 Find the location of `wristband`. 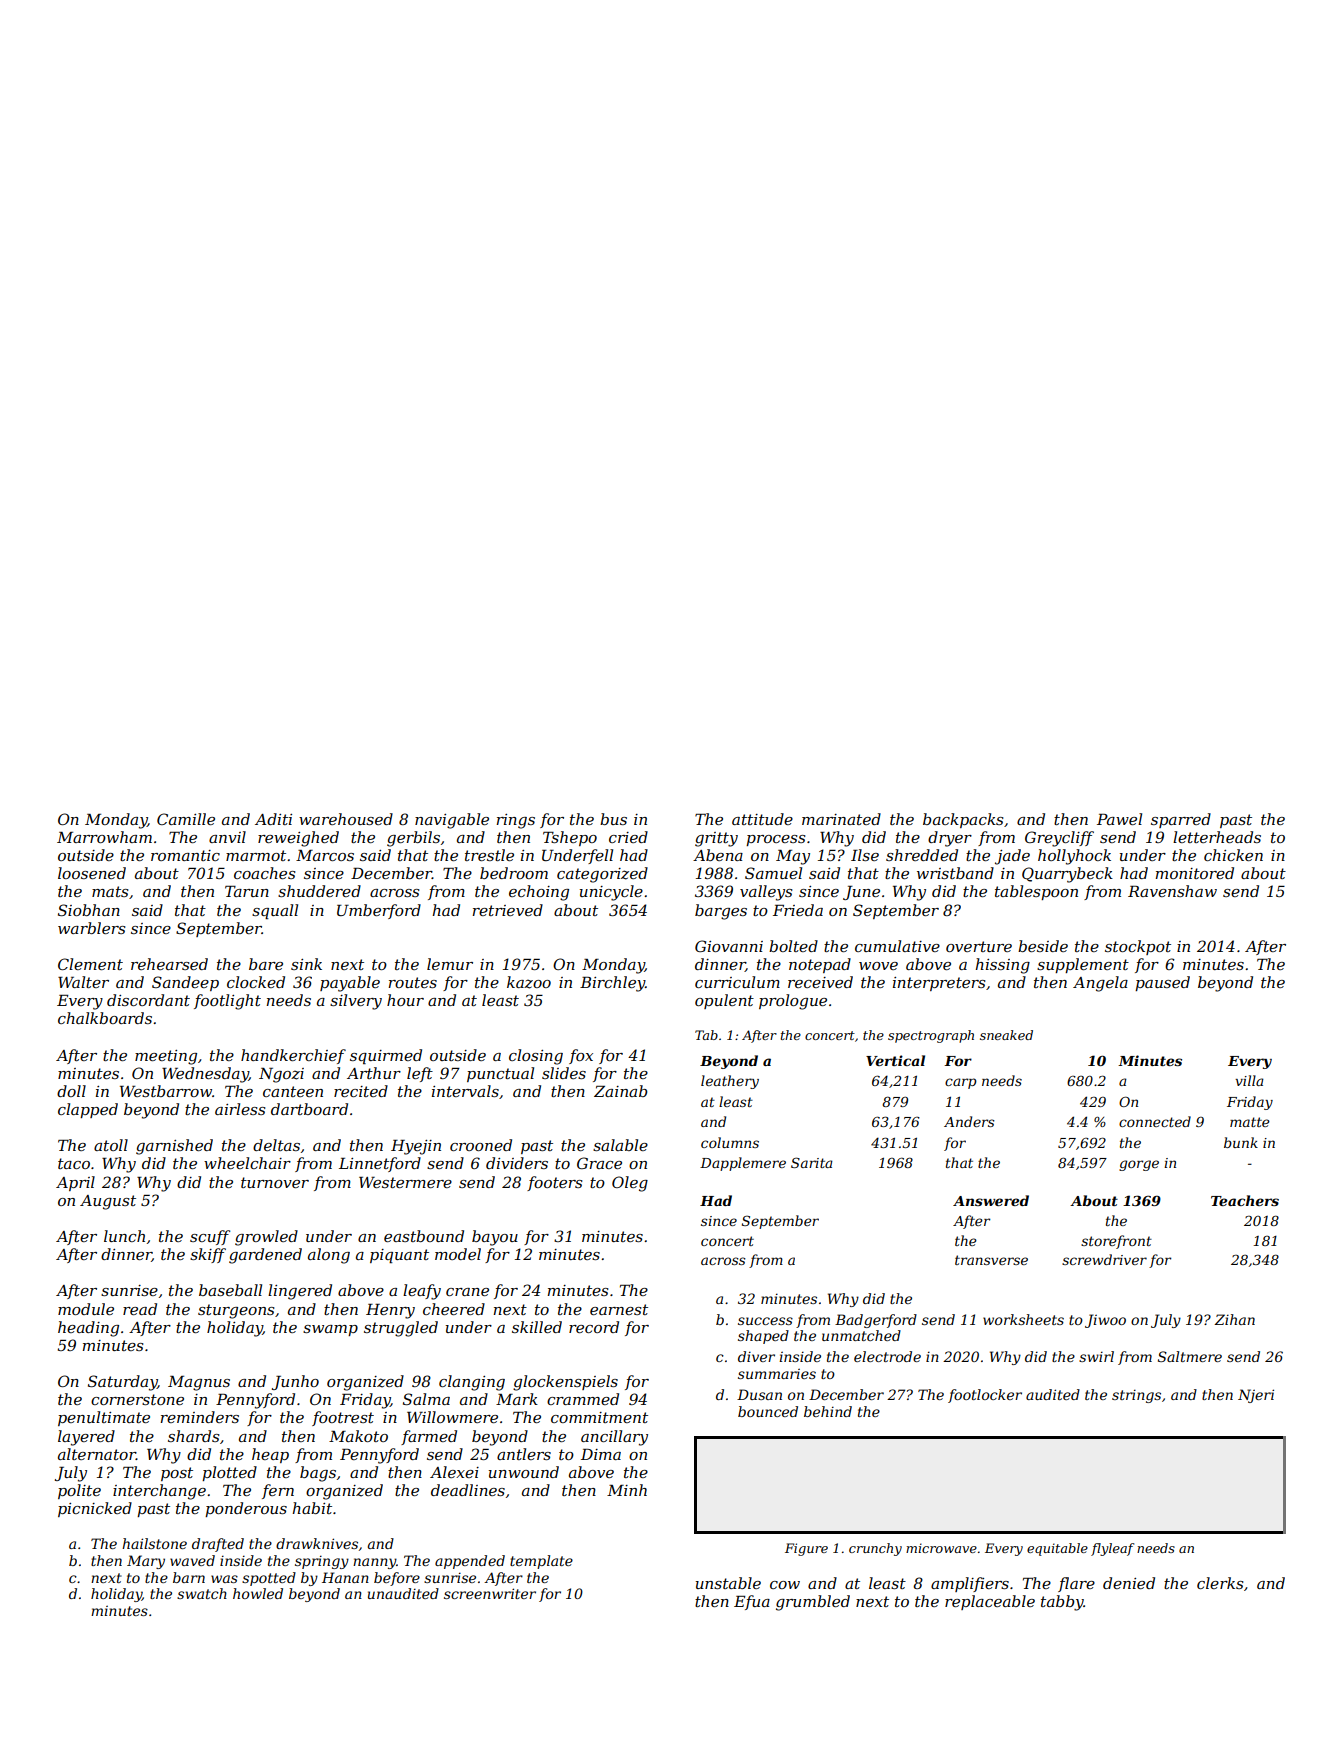

wristband is located at coordinates (955, 873).
